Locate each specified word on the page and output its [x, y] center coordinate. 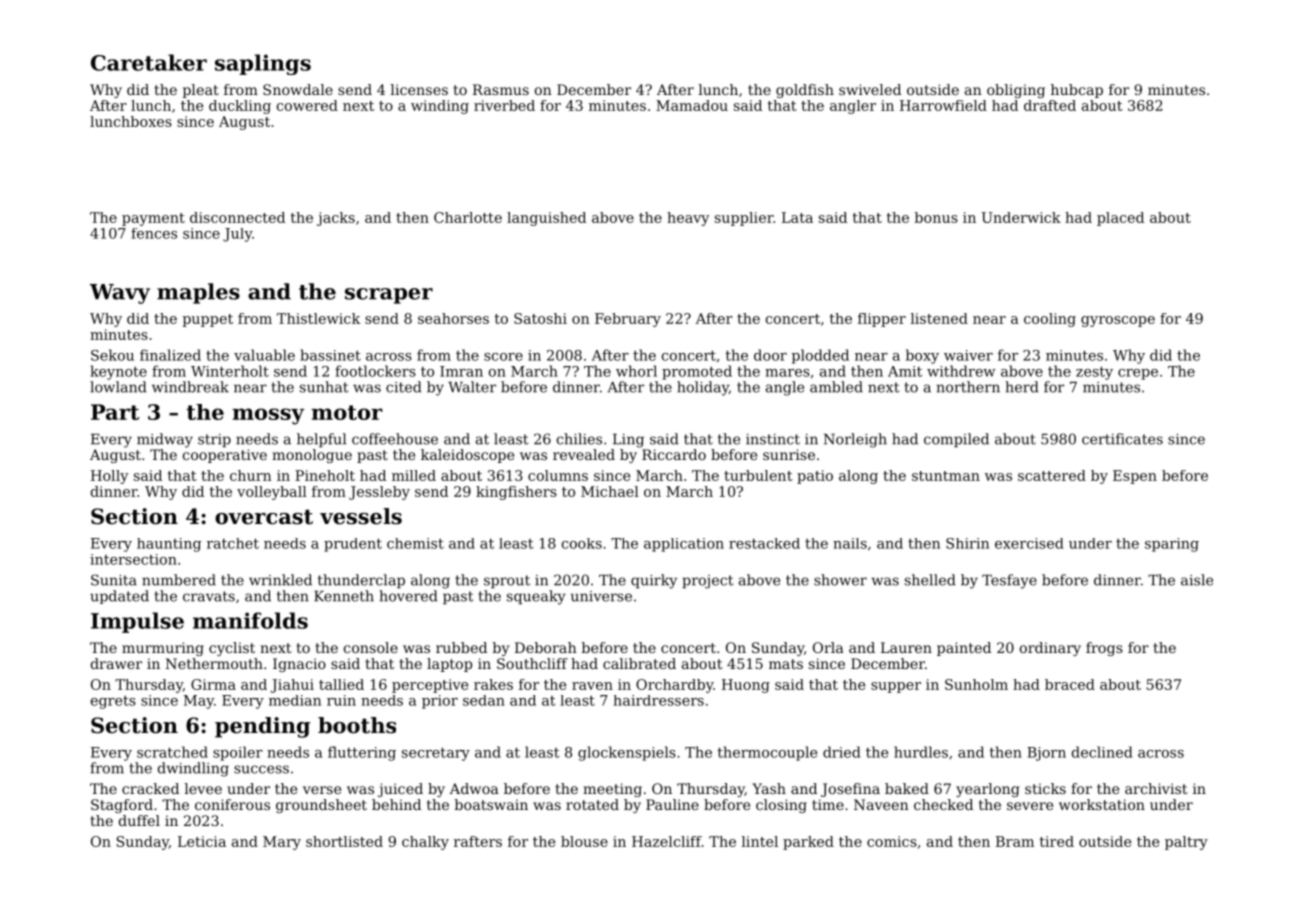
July [237, 235]
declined [1102, 752]
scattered [1052, 475]
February [628, 320]
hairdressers [659, 700]
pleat [201, 91]
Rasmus [501, 89]
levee [203, 788]
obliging [1016, 91]
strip [214, 440]
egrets [113, 702]
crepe [1138, 374]
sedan [484, 700]
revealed [584, 454]
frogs [1104, 649]
